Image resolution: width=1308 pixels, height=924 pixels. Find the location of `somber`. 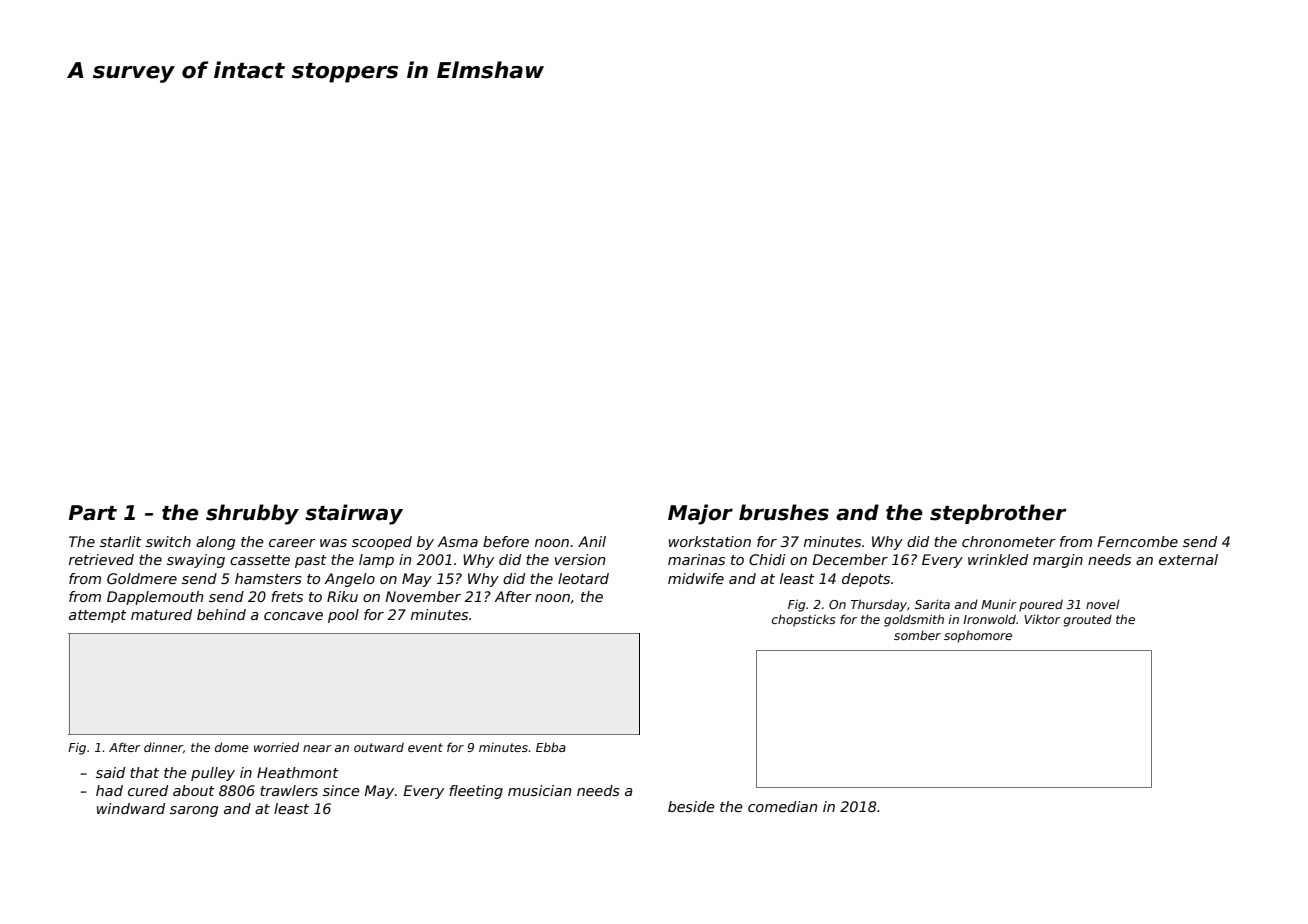

somber is located at coordinates (917, 635).
